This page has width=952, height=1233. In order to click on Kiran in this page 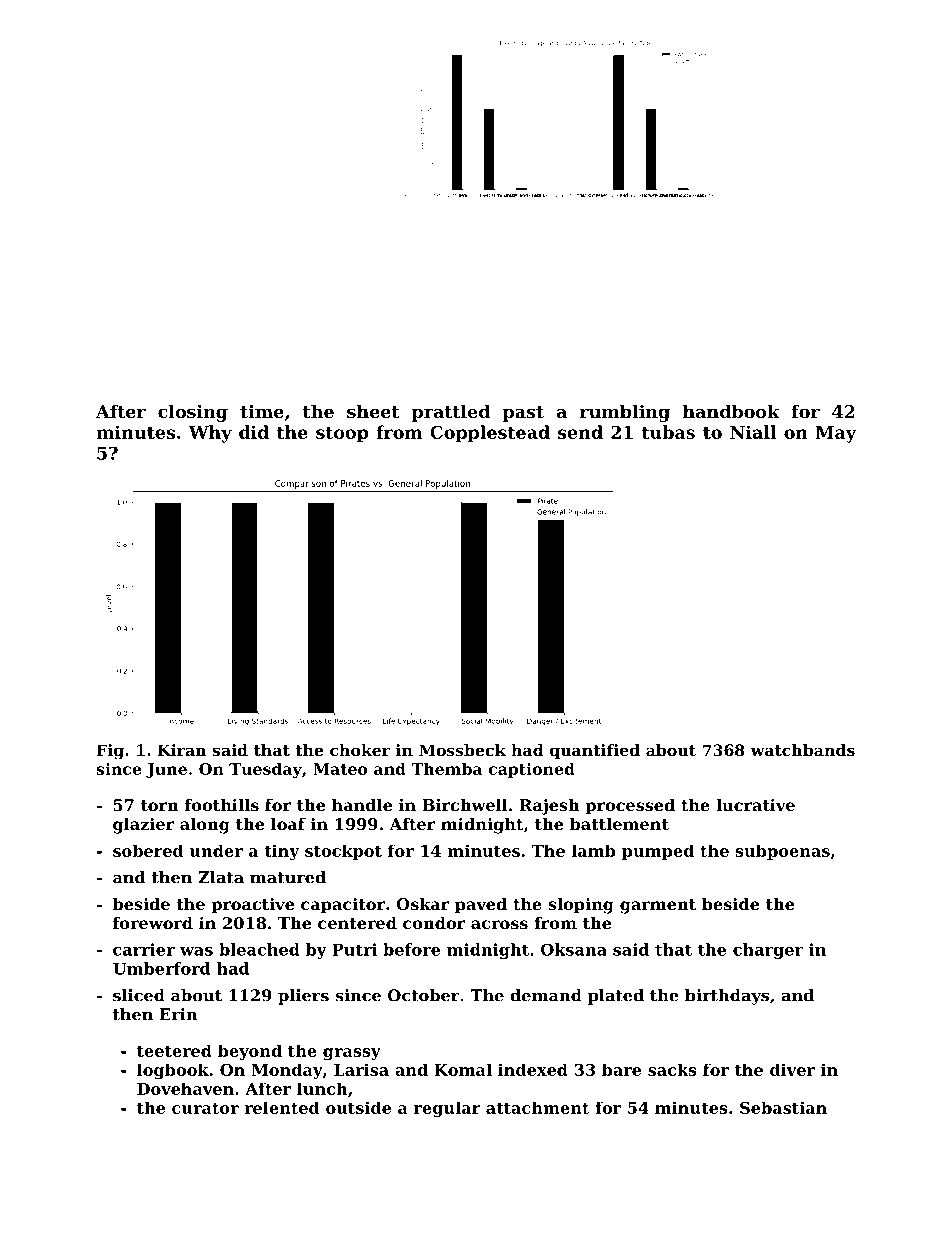, I will do `click(182, 750)`.
